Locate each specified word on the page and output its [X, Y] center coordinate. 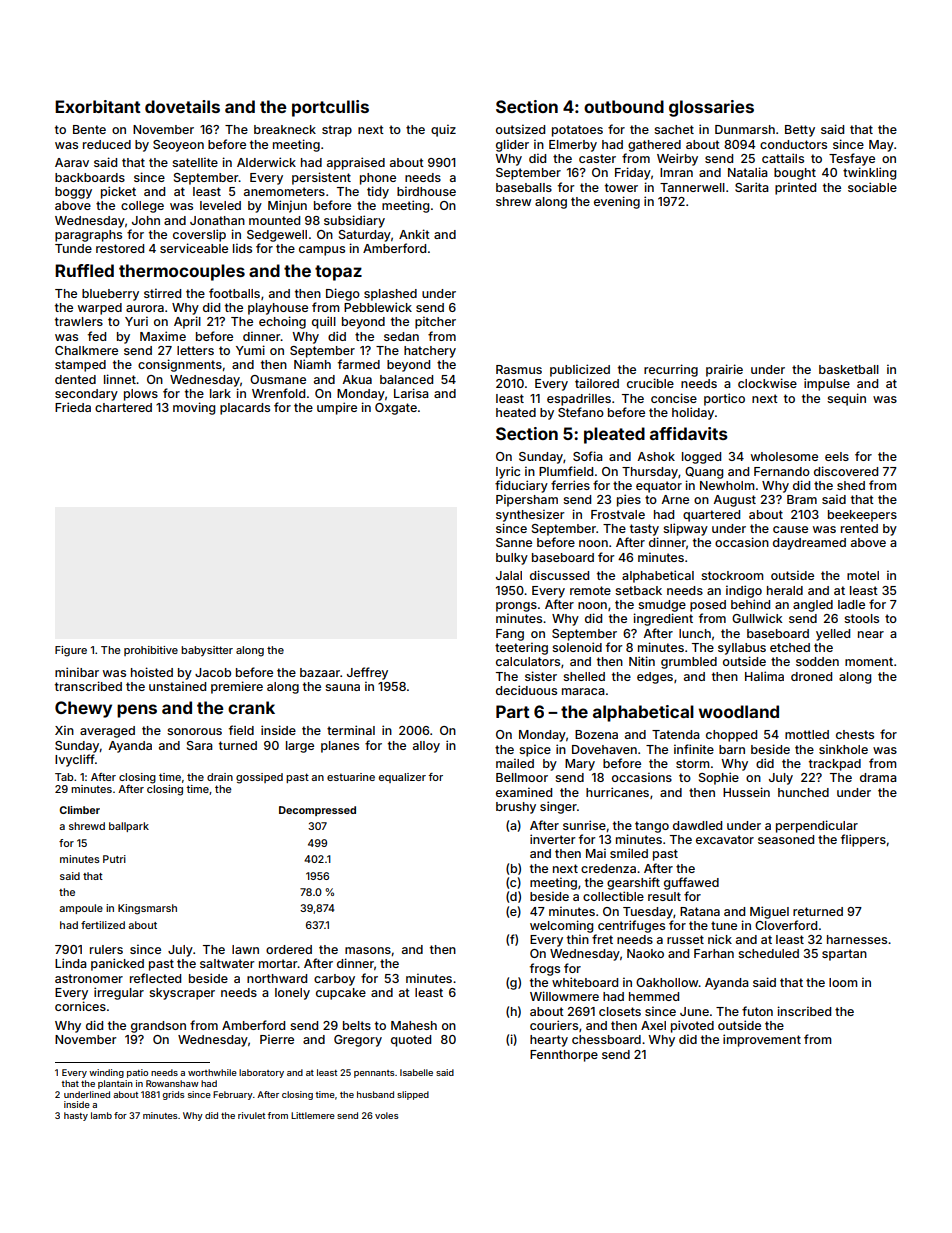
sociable [872, 187]
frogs [545, 969]
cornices [80, 1006]
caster [597, 158]
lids [242, 248]
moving [194, 408]
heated [516, 412]
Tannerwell [692, 187]
